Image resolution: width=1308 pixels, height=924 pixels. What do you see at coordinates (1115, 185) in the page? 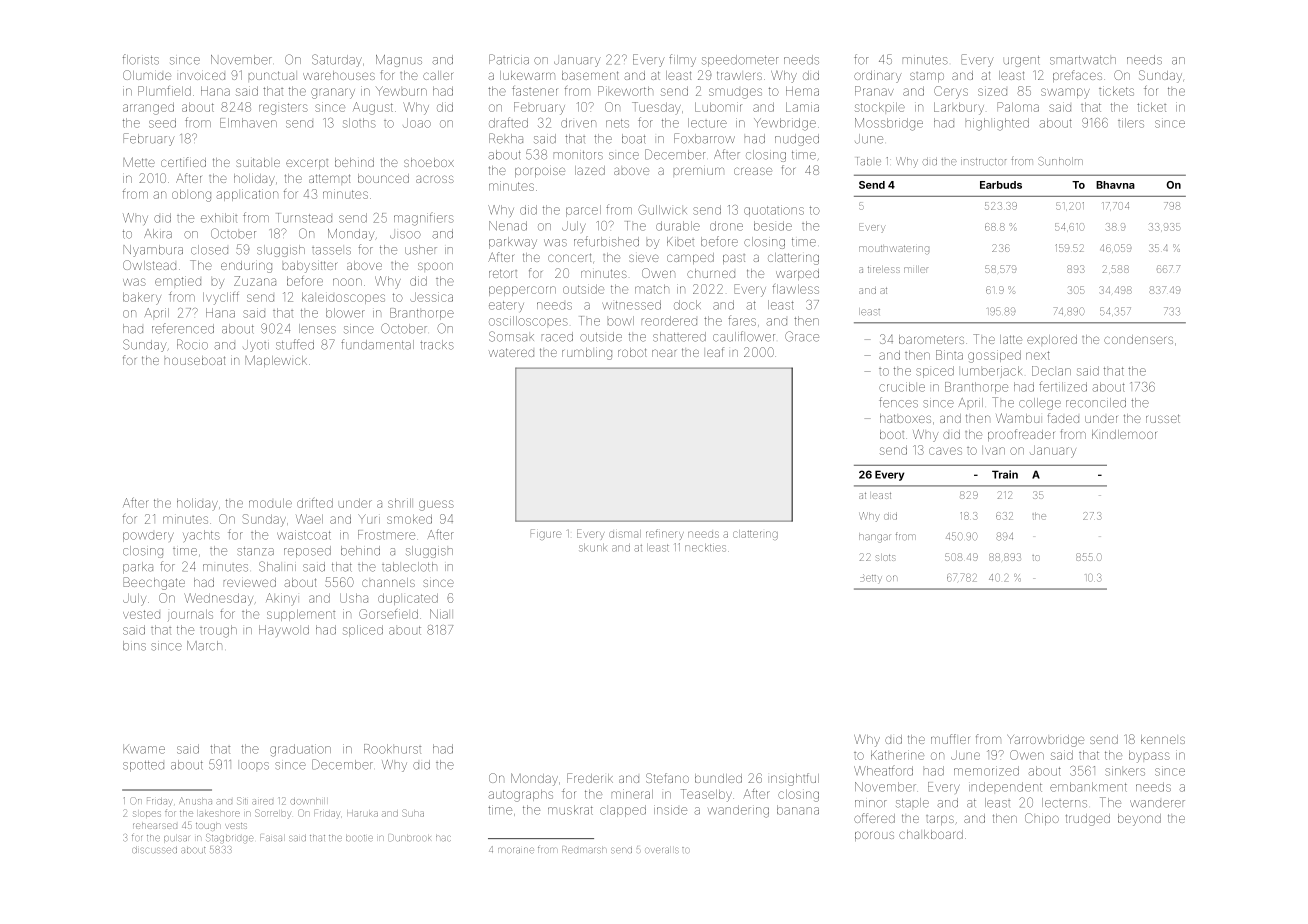
I see `Bhavna` at bounding box center [1115, 185].
